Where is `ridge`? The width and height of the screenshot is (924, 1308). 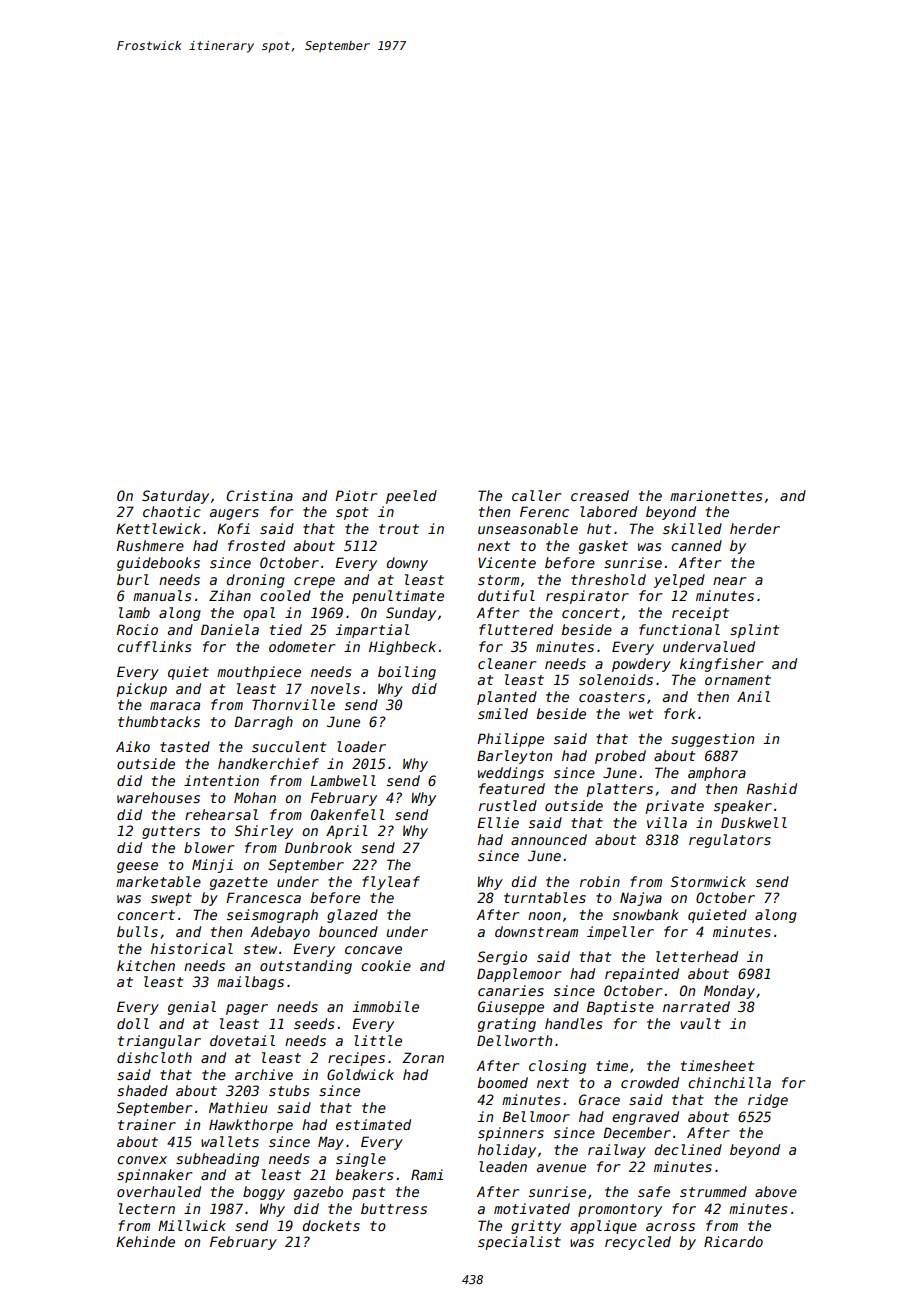 ridge is located at coordinates (768, 1101).
